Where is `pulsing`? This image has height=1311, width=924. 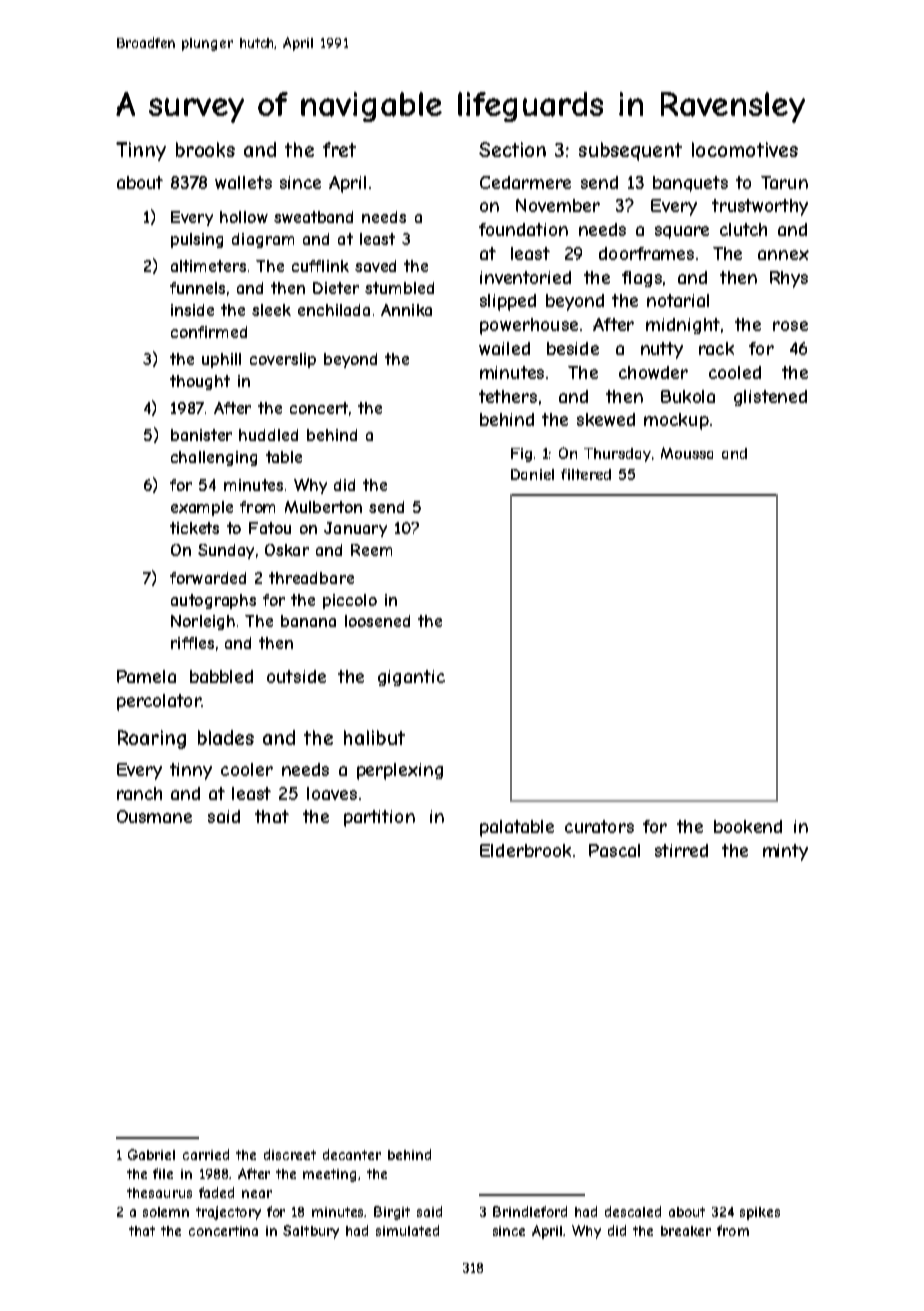
pulsing is located at coordinates (197, 240).
